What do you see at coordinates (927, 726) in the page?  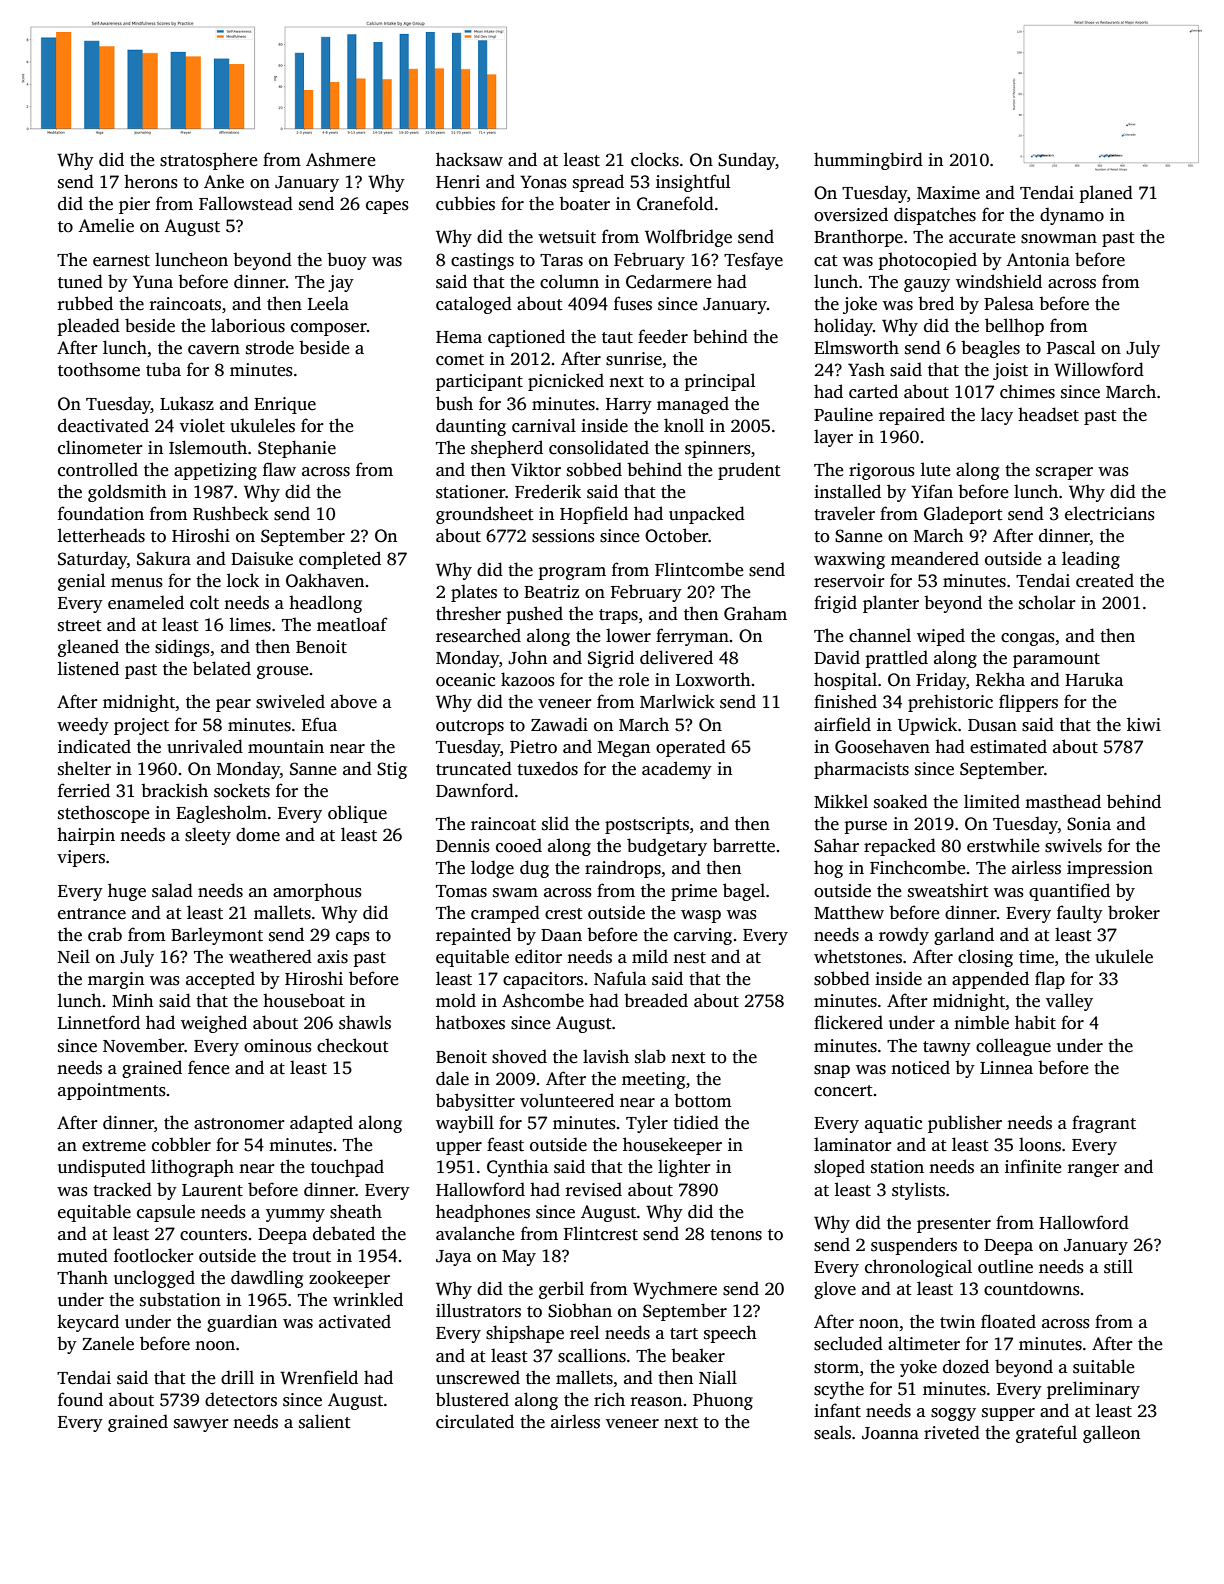 I see `Upwick` at bounding box center [927, 726].
